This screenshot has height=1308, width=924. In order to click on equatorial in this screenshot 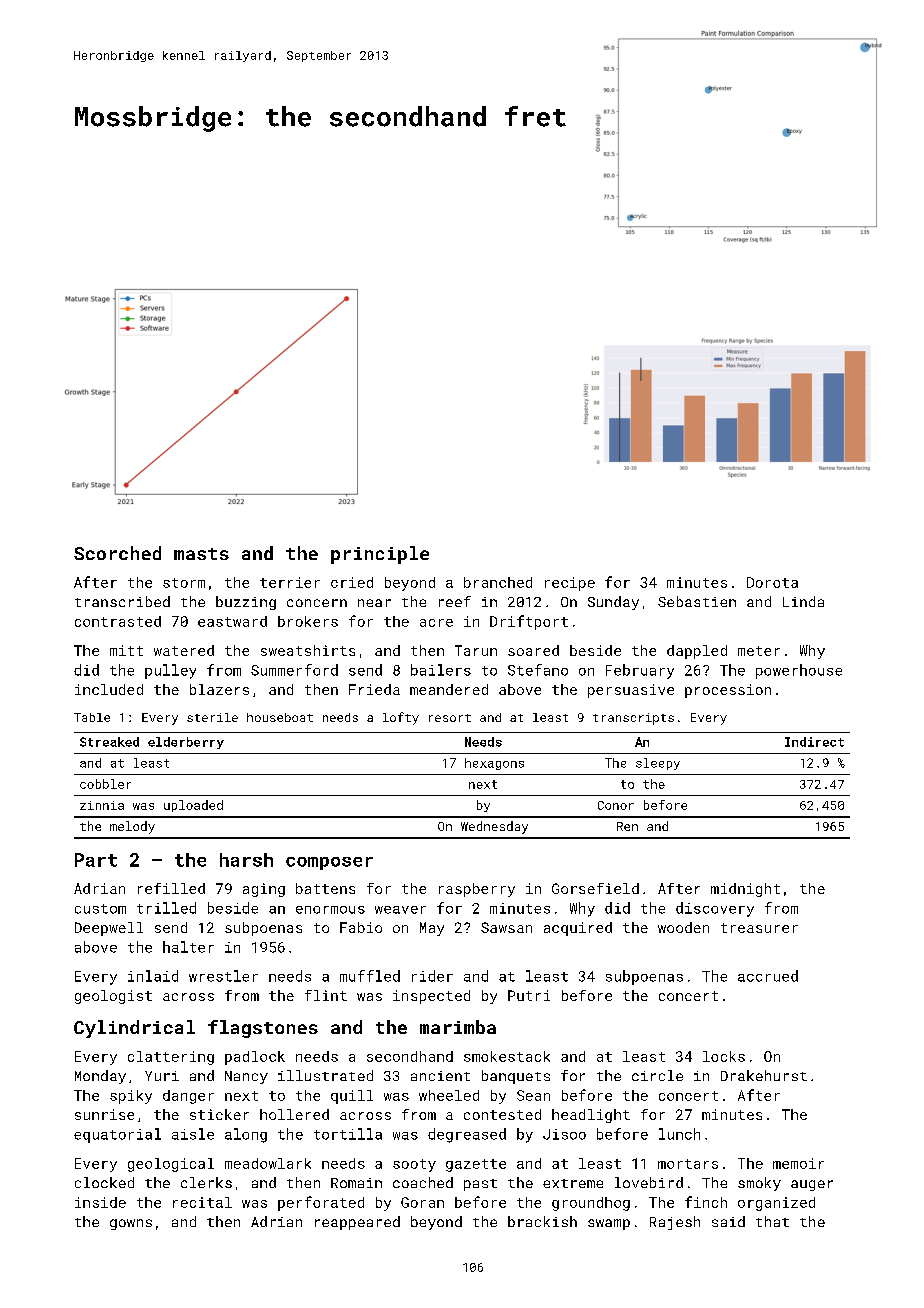, I will do `click(117, 1135)`.
